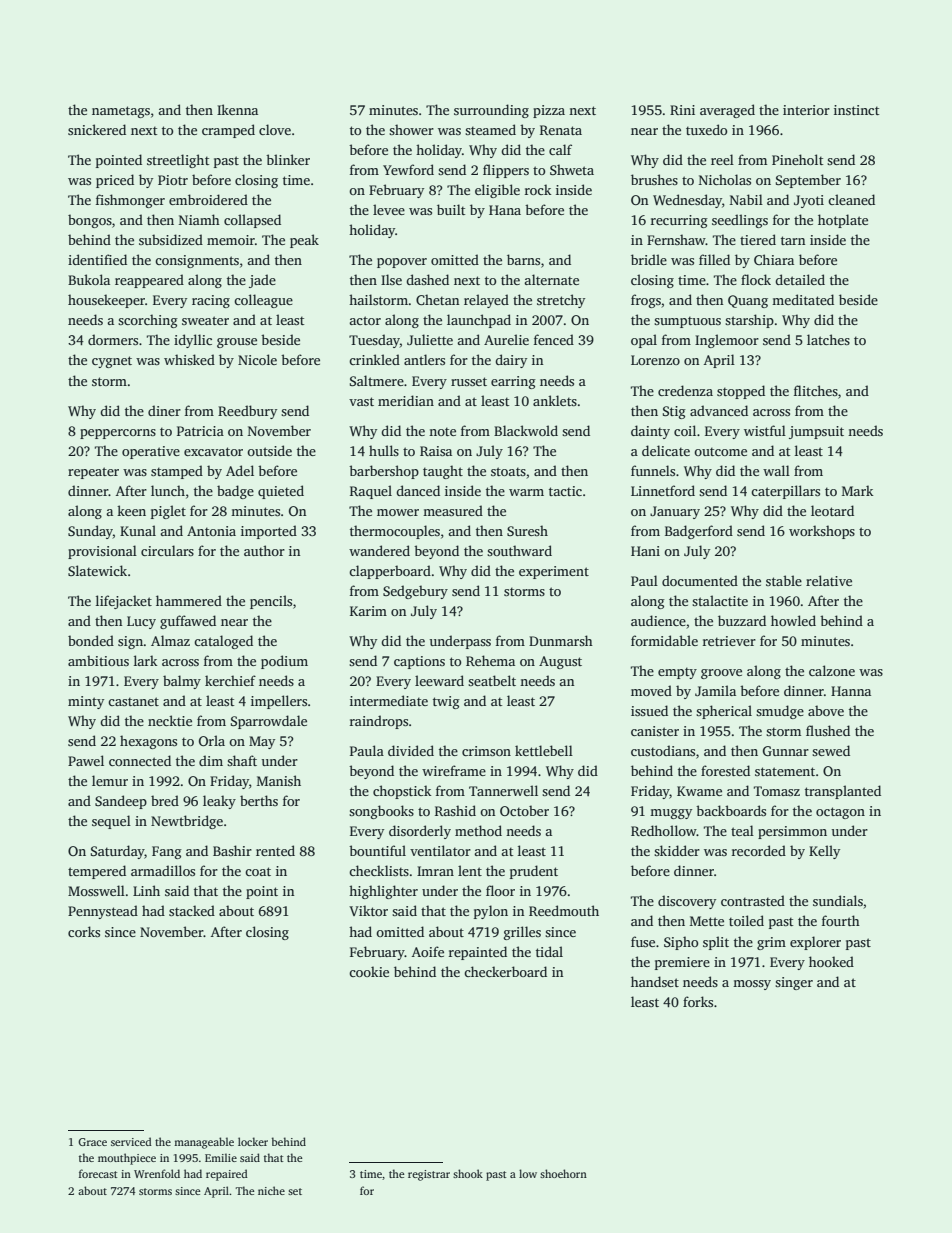 The height and width of the document is (1233, 952). I want to click on serviced, so click(131, 1141).
